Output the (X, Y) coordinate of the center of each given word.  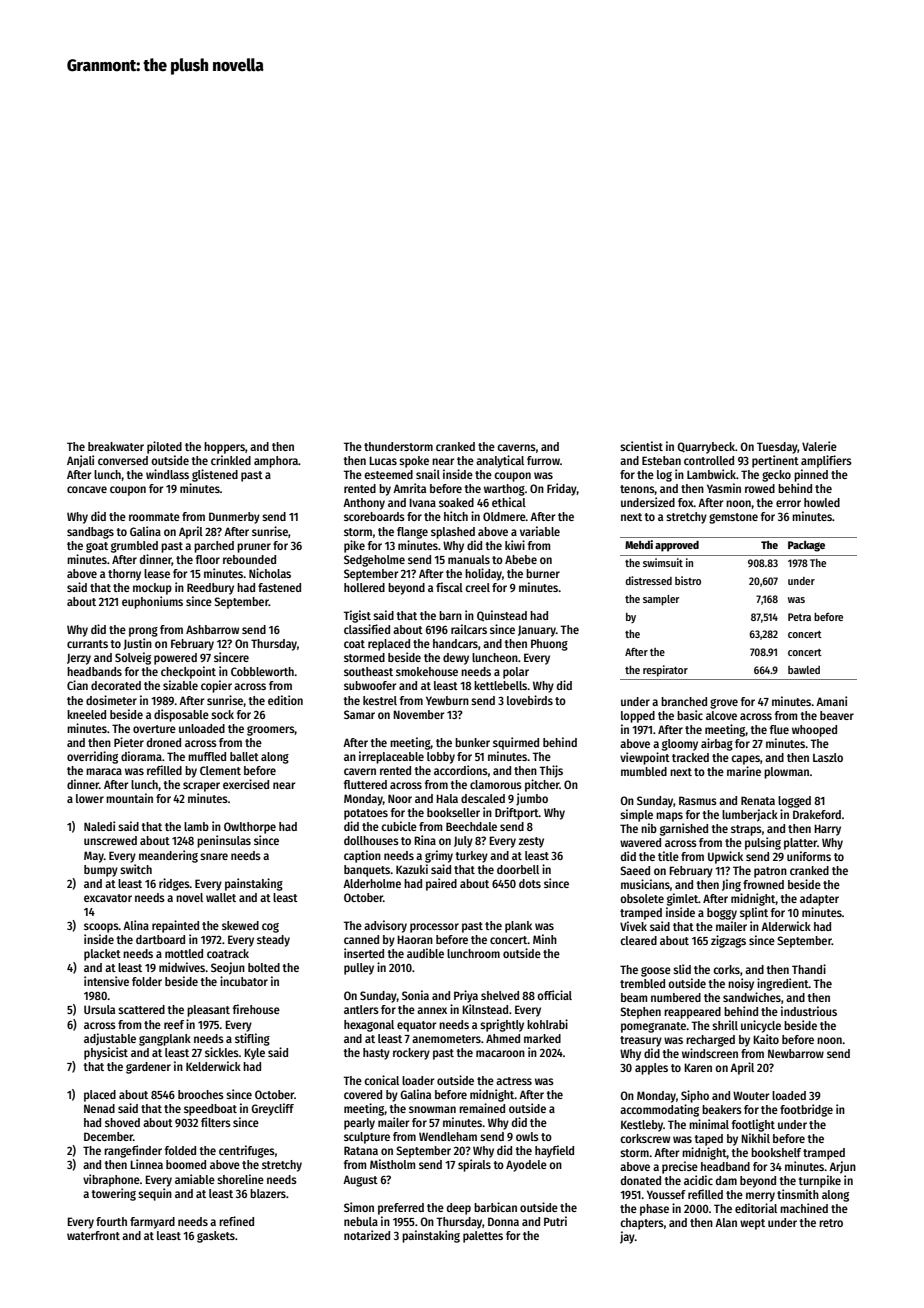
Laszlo (828, 757)
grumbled (134, 547)
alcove (721, 715)
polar (516, 673)
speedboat (210, 1110)
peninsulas (224, 841)
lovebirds (530, 700)
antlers (361, 1009)
